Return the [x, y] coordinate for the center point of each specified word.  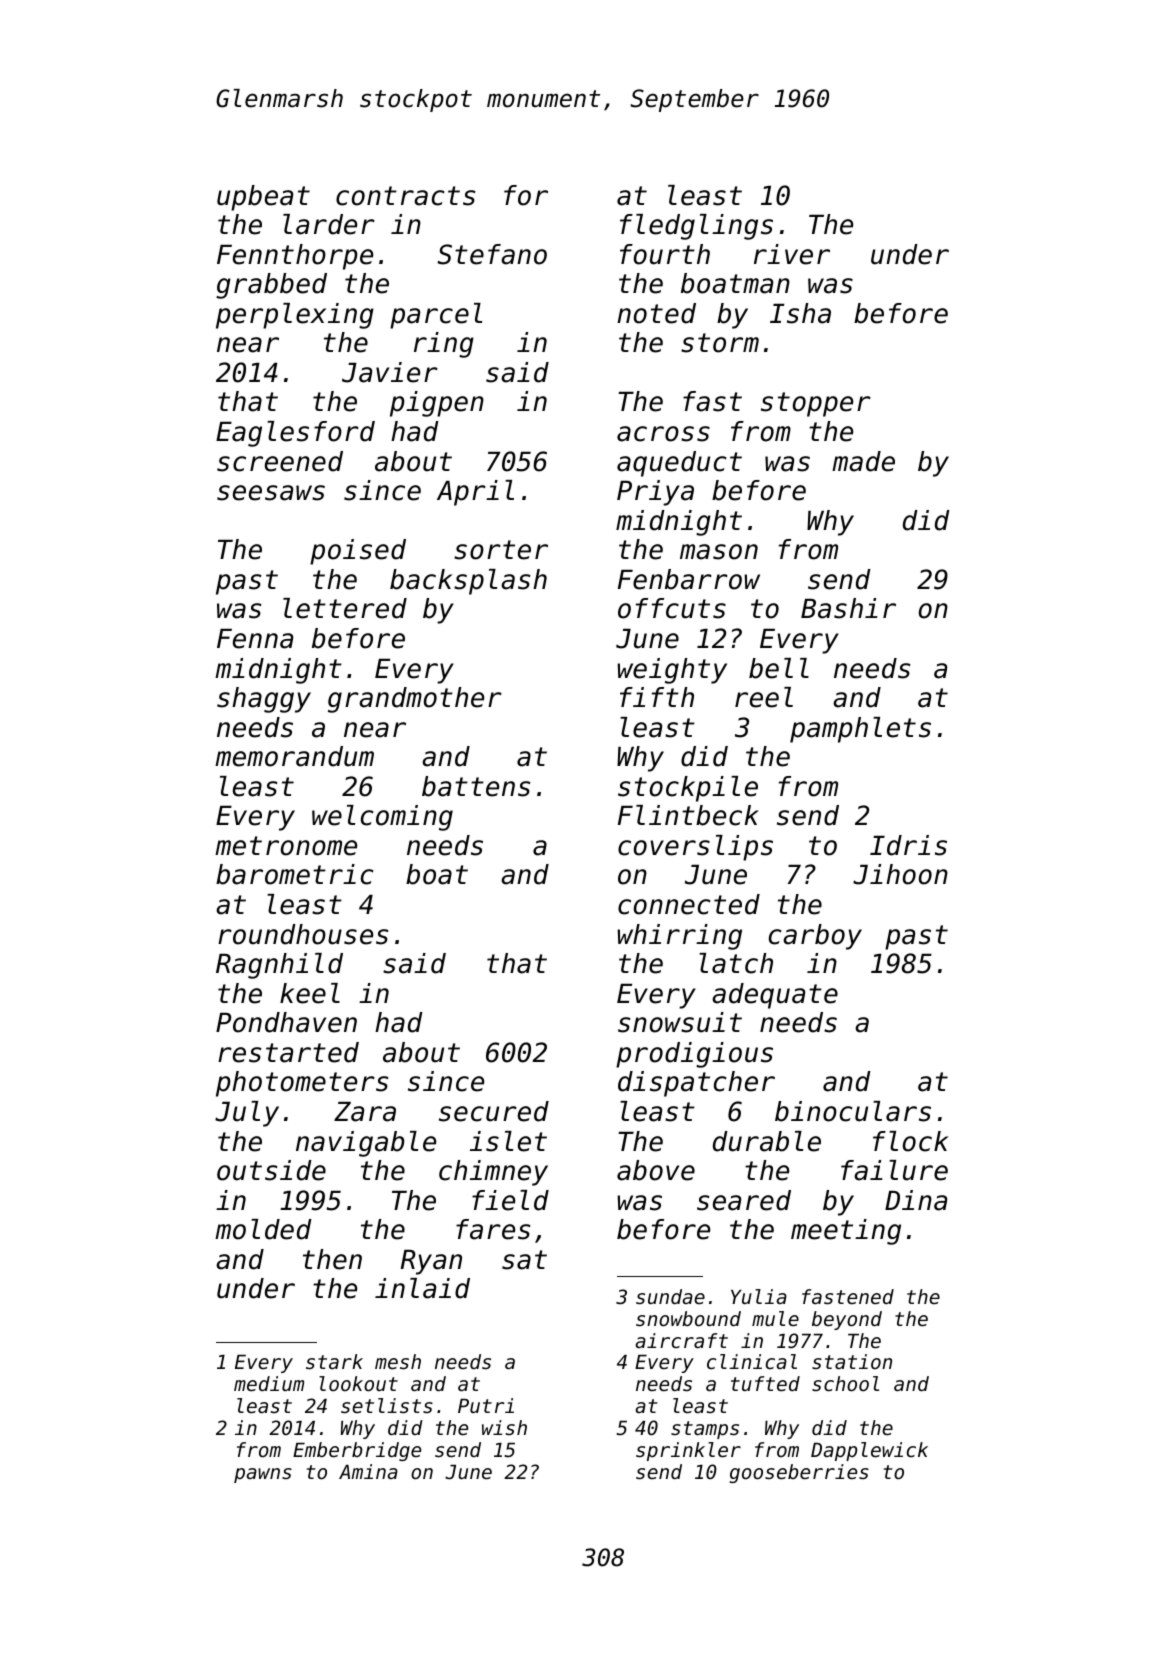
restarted [288, 1052]
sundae [670, 1297]
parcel [436, 316]
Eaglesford [295, 434]
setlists [387, 1406]
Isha [800, 313]
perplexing [295, 316]
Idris [908, 845]
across [663, 434]
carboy [815, 937]
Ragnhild [279, 966]
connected [689, 904]
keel [310, 993]
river [792, 254]
